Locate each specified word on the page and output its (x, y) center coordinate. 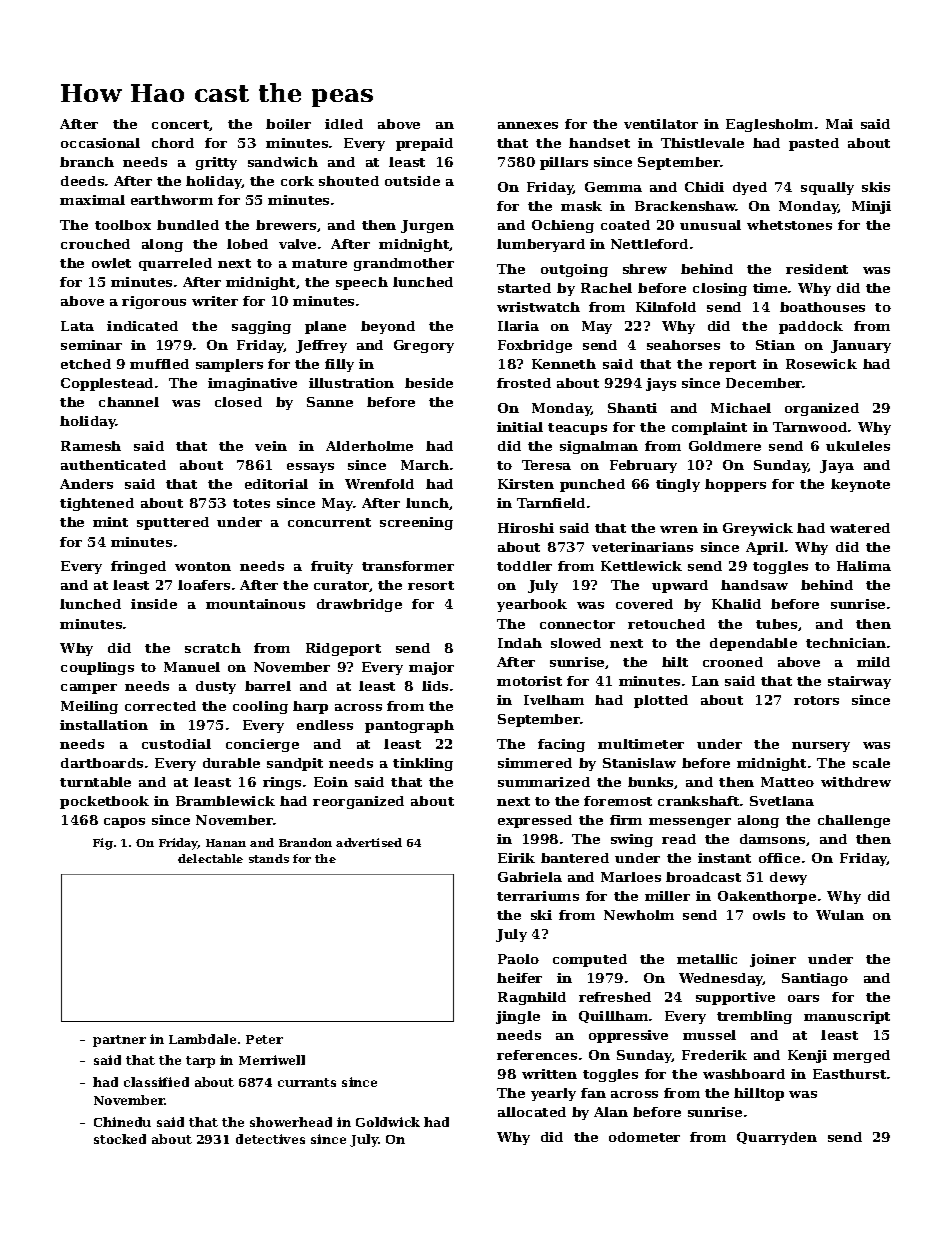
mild (873, 662)
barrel (268, 686)
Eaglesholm (769, 125)
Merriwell (272, 1060)
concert (180, 124)
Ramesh (91, 446)
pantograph (409, 726)
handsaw (754, 585)
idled (344, 124)
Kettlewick (641, 566)
